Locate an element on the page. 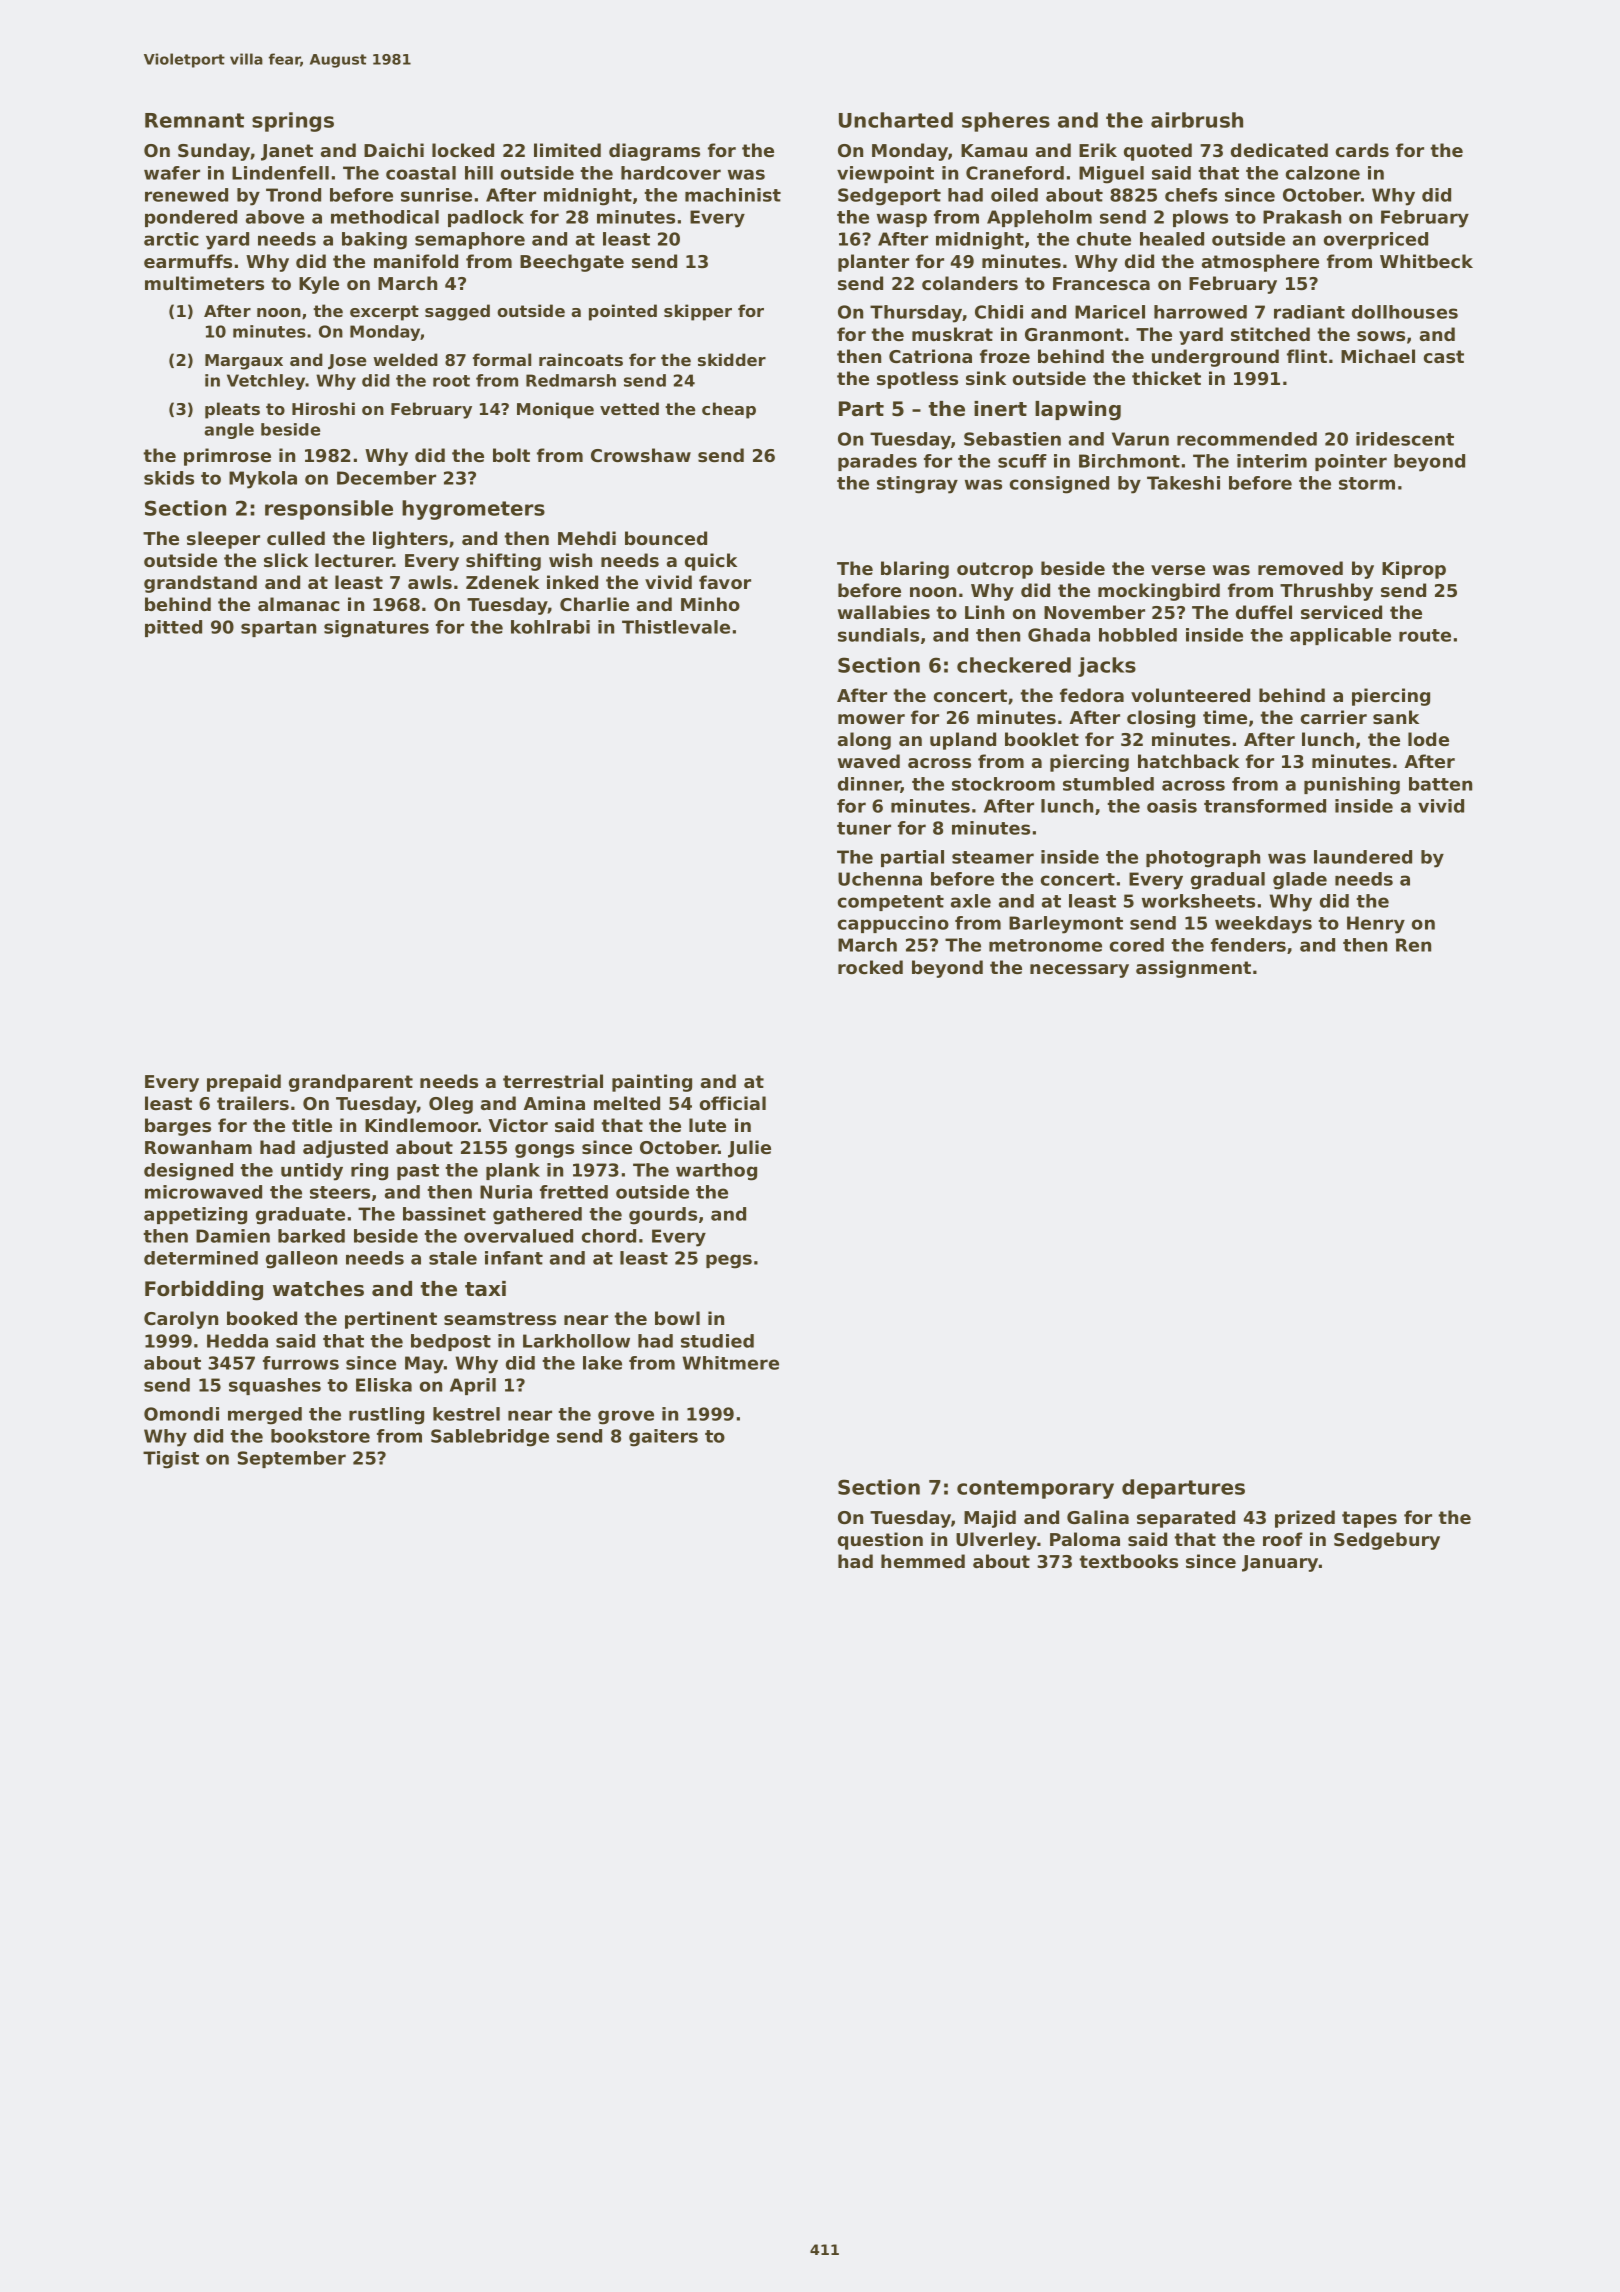 The width and height of the image is (1620, 2292). steamer is located at coordinates (993, 857).
